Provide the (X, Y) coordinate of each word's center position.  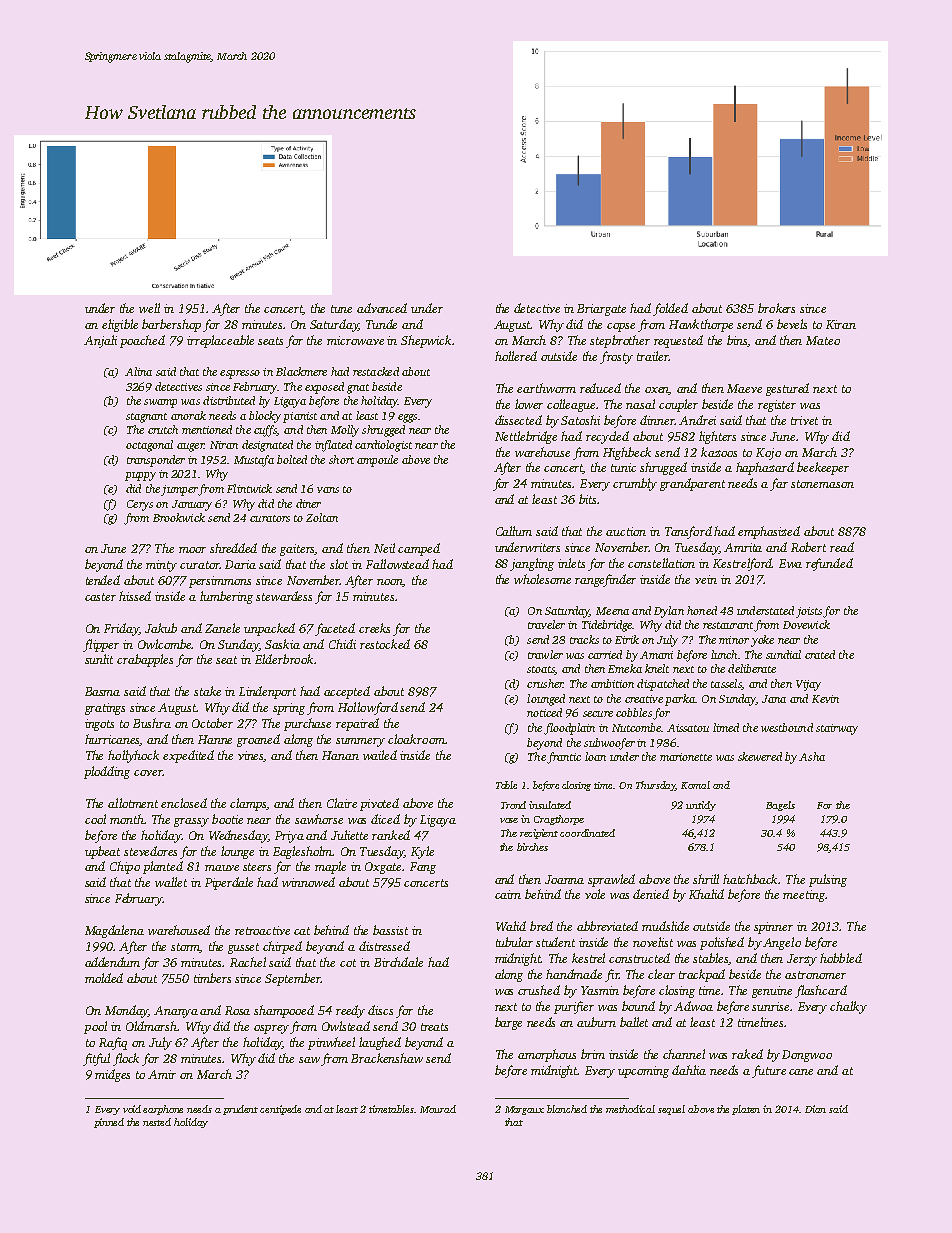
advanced (382, 308)
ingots (99, 725)
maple (330, 867)
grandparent (692, 484)
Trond (513, 805)
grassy (191, 822)
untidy (701, 806)
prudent (240, 1110)
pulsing (828, 880)
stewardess (284, 596)
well (149, 308)
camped (419, 549)
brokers (776, 308)
